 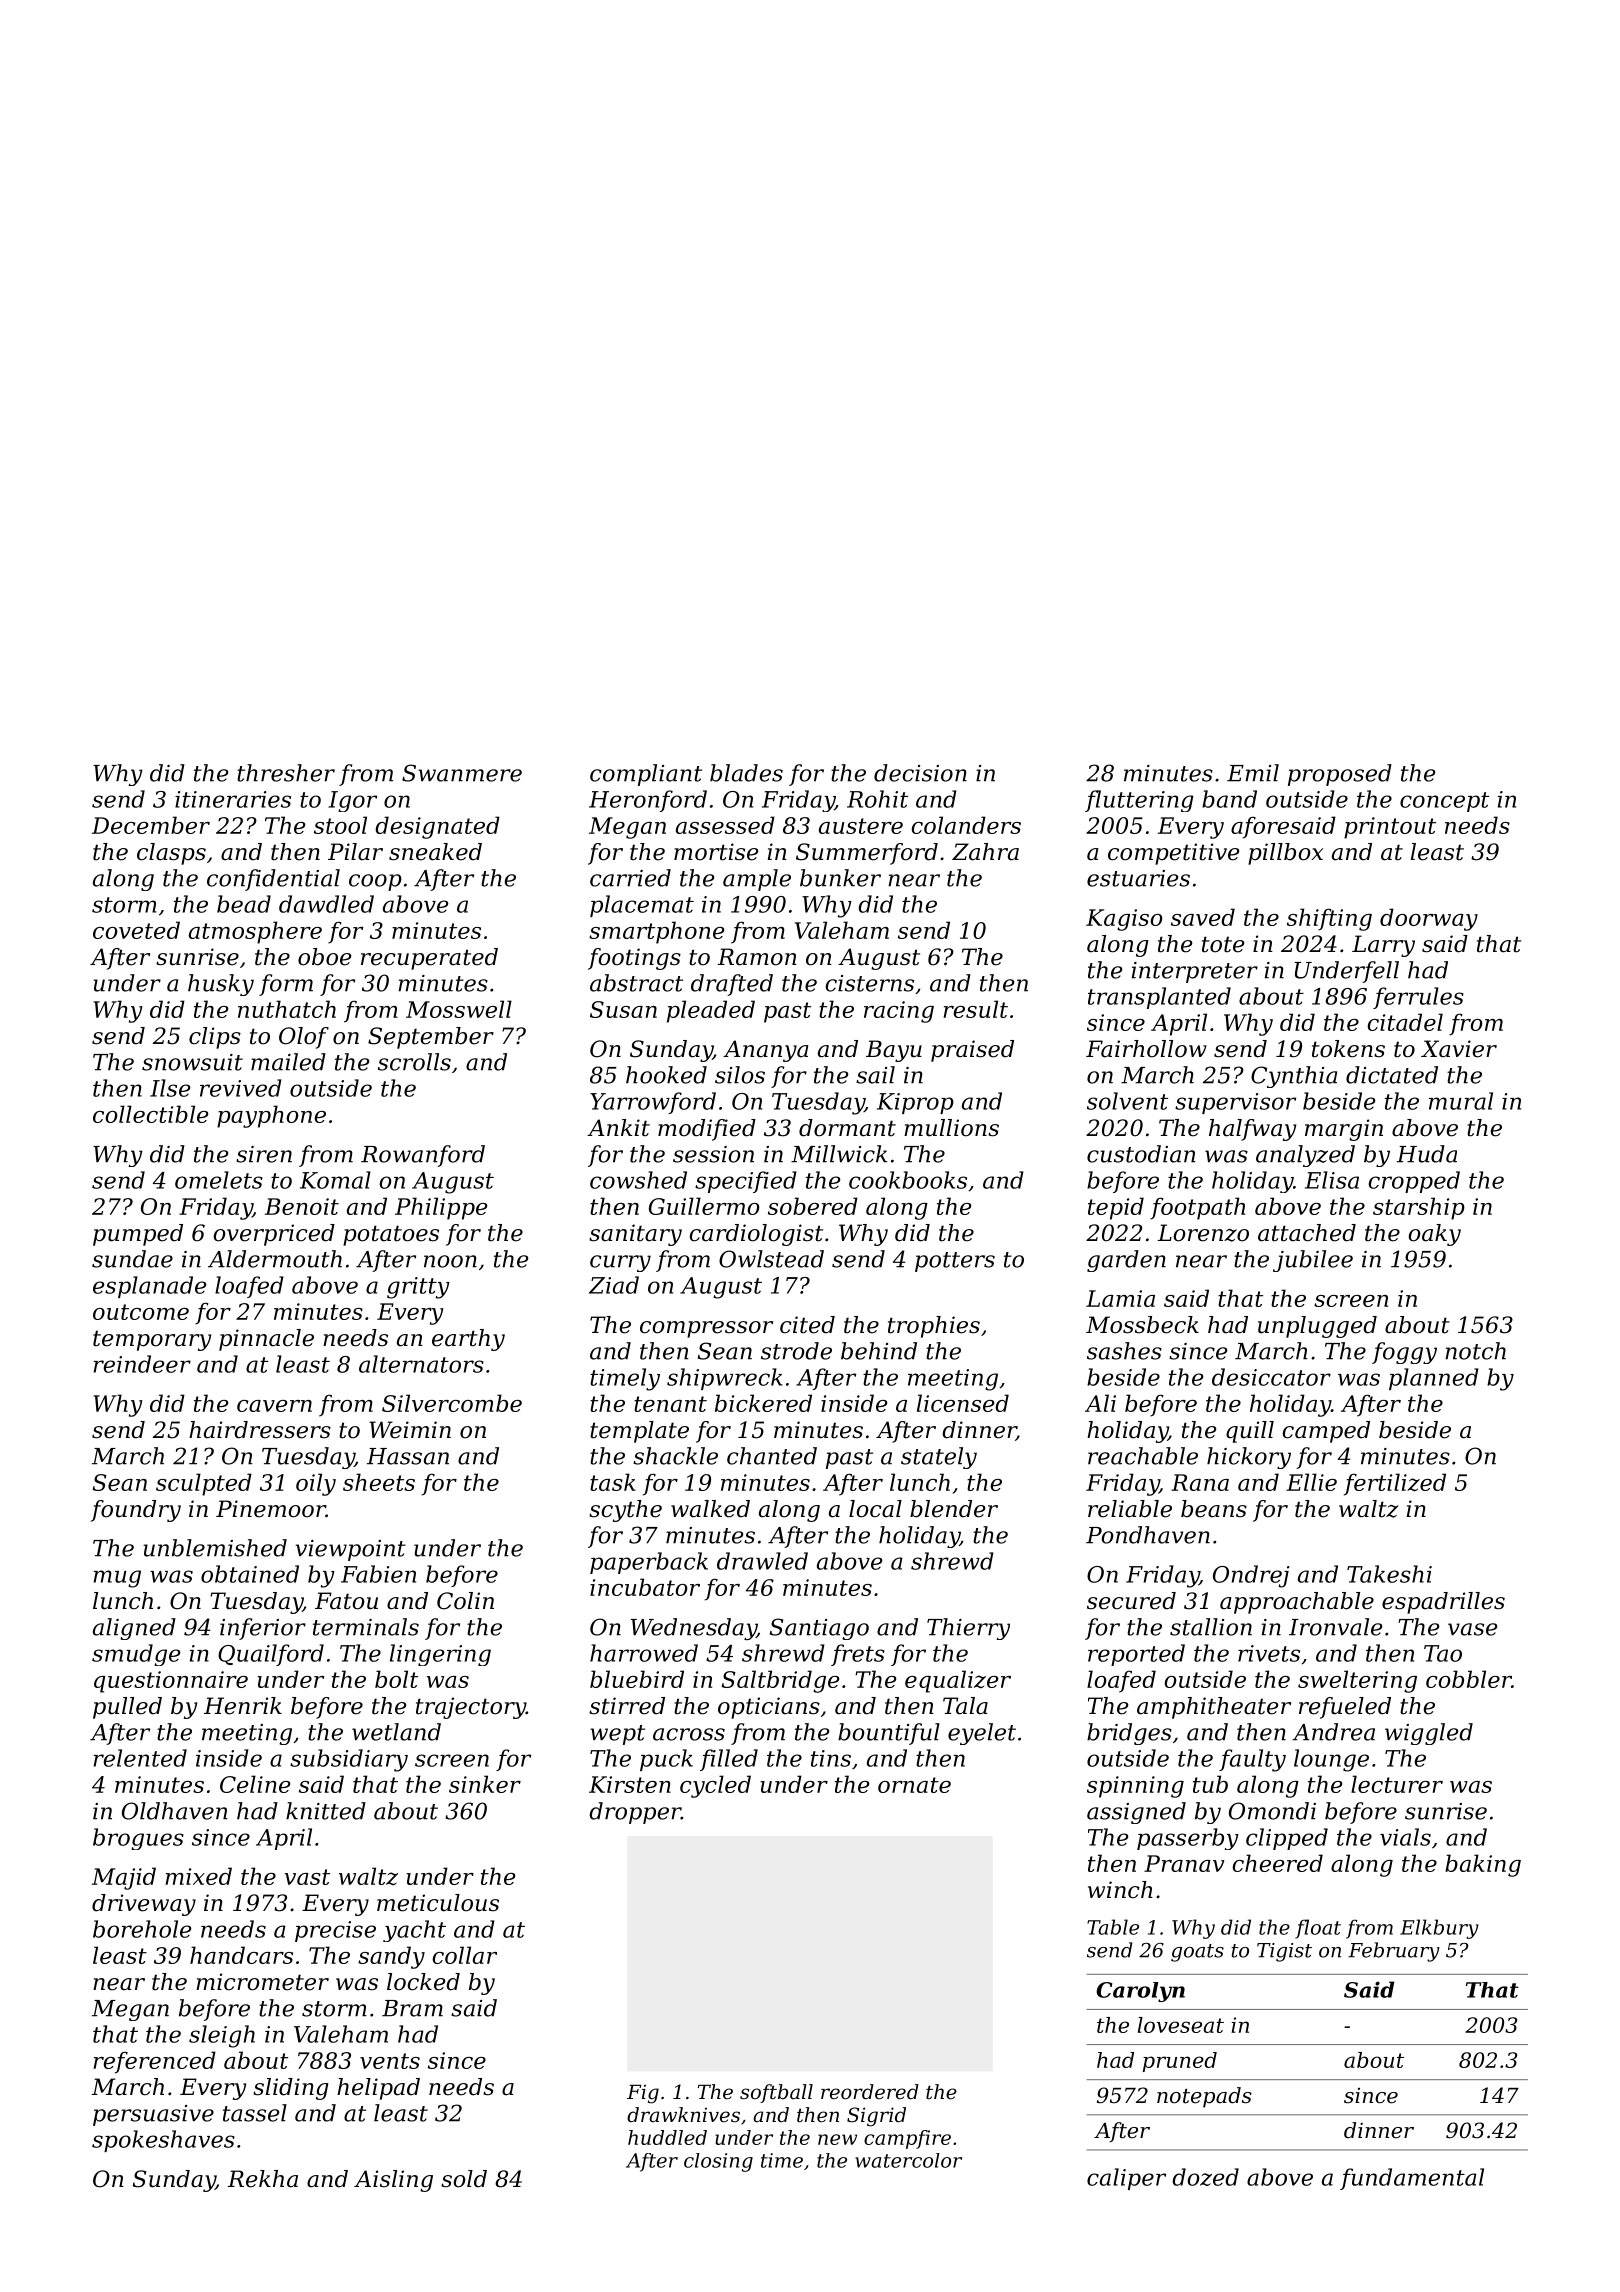 What do you see at coordinates (408, 1456) in the screenshot?
I see `Hassan` at bounding box center [408, 1456].
